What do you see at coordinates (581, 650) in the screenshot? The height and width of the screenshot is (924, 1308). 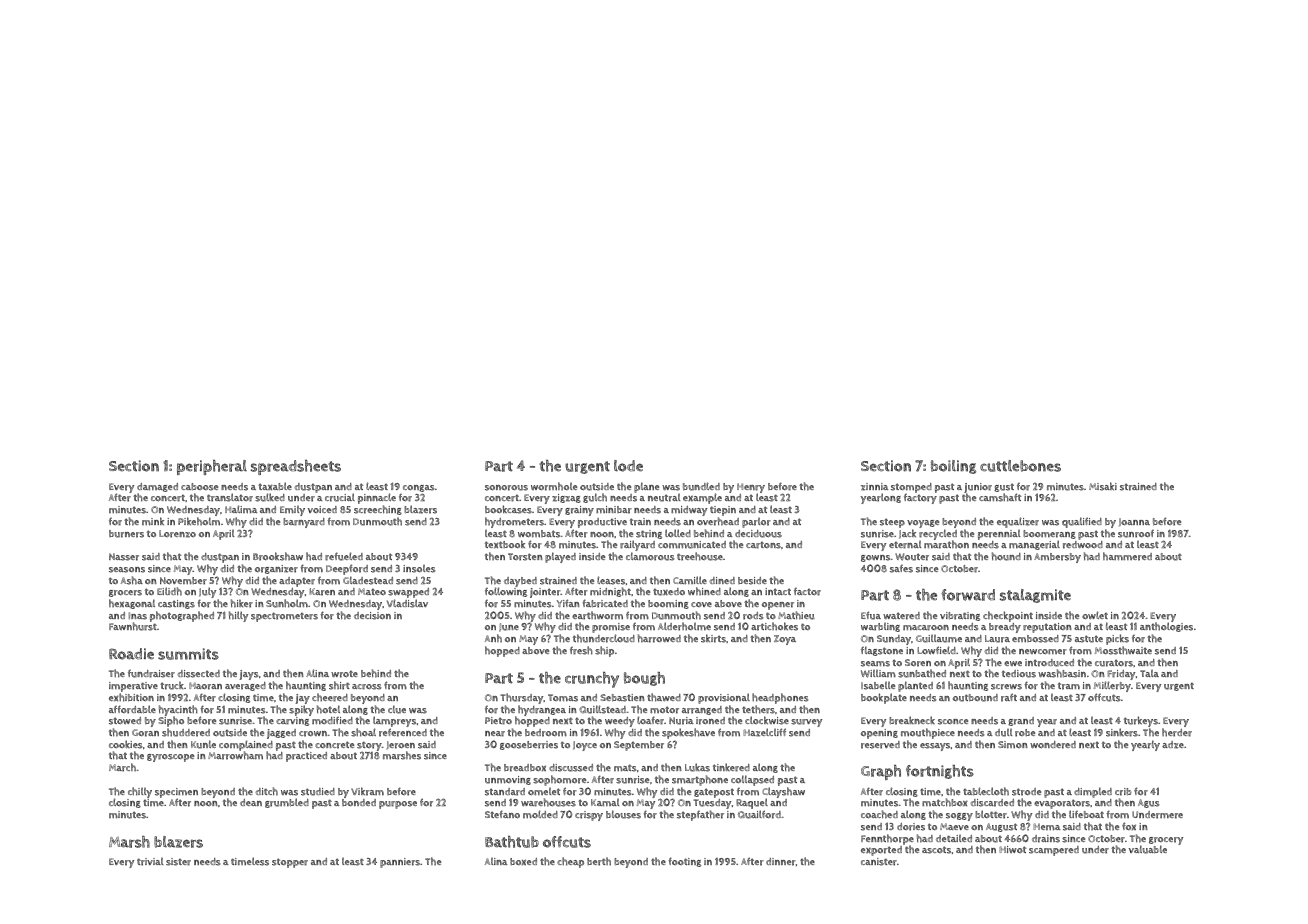 I see `fresh` at bounding box center [581, 650].
